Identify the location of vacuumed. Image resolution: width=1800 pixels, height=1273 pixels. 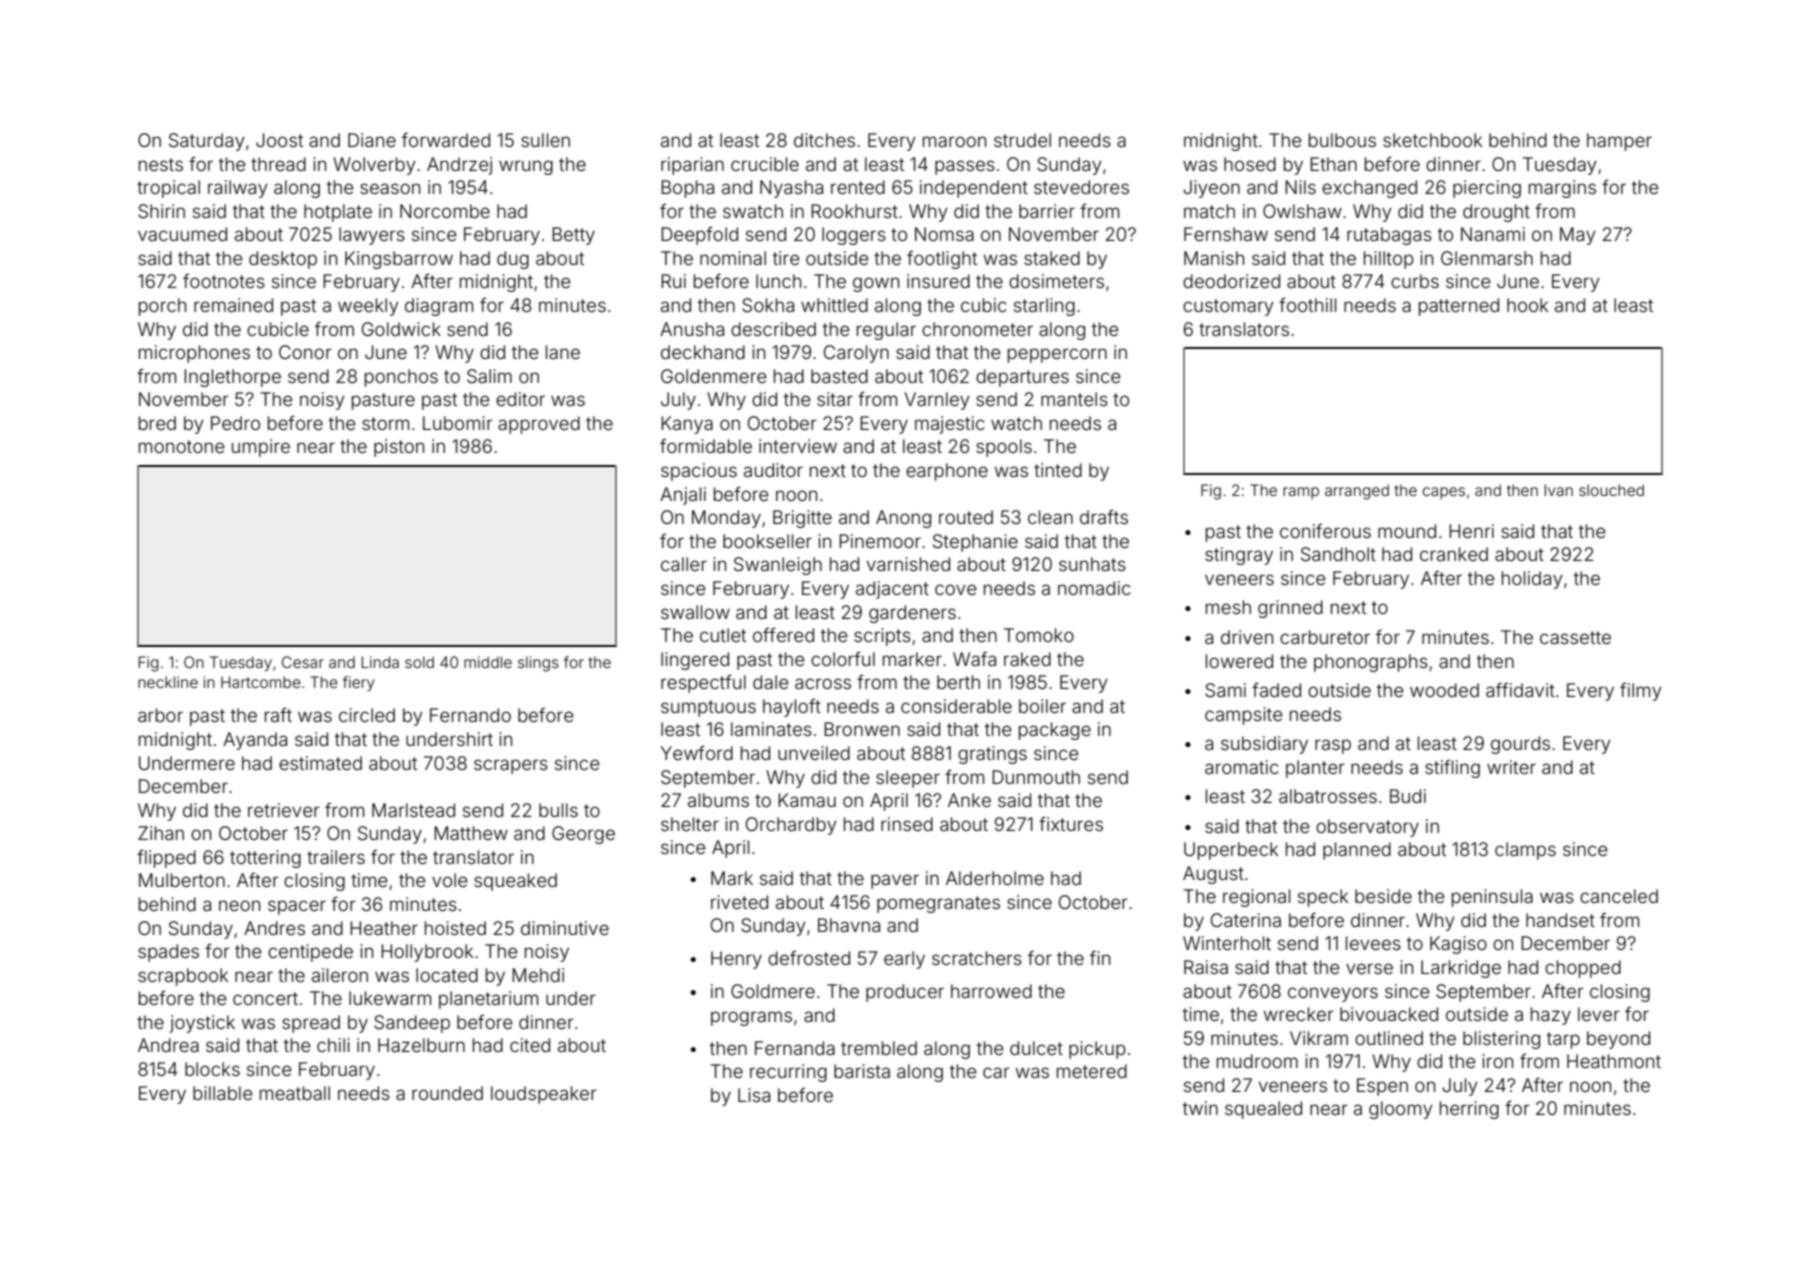
(182, 234).
